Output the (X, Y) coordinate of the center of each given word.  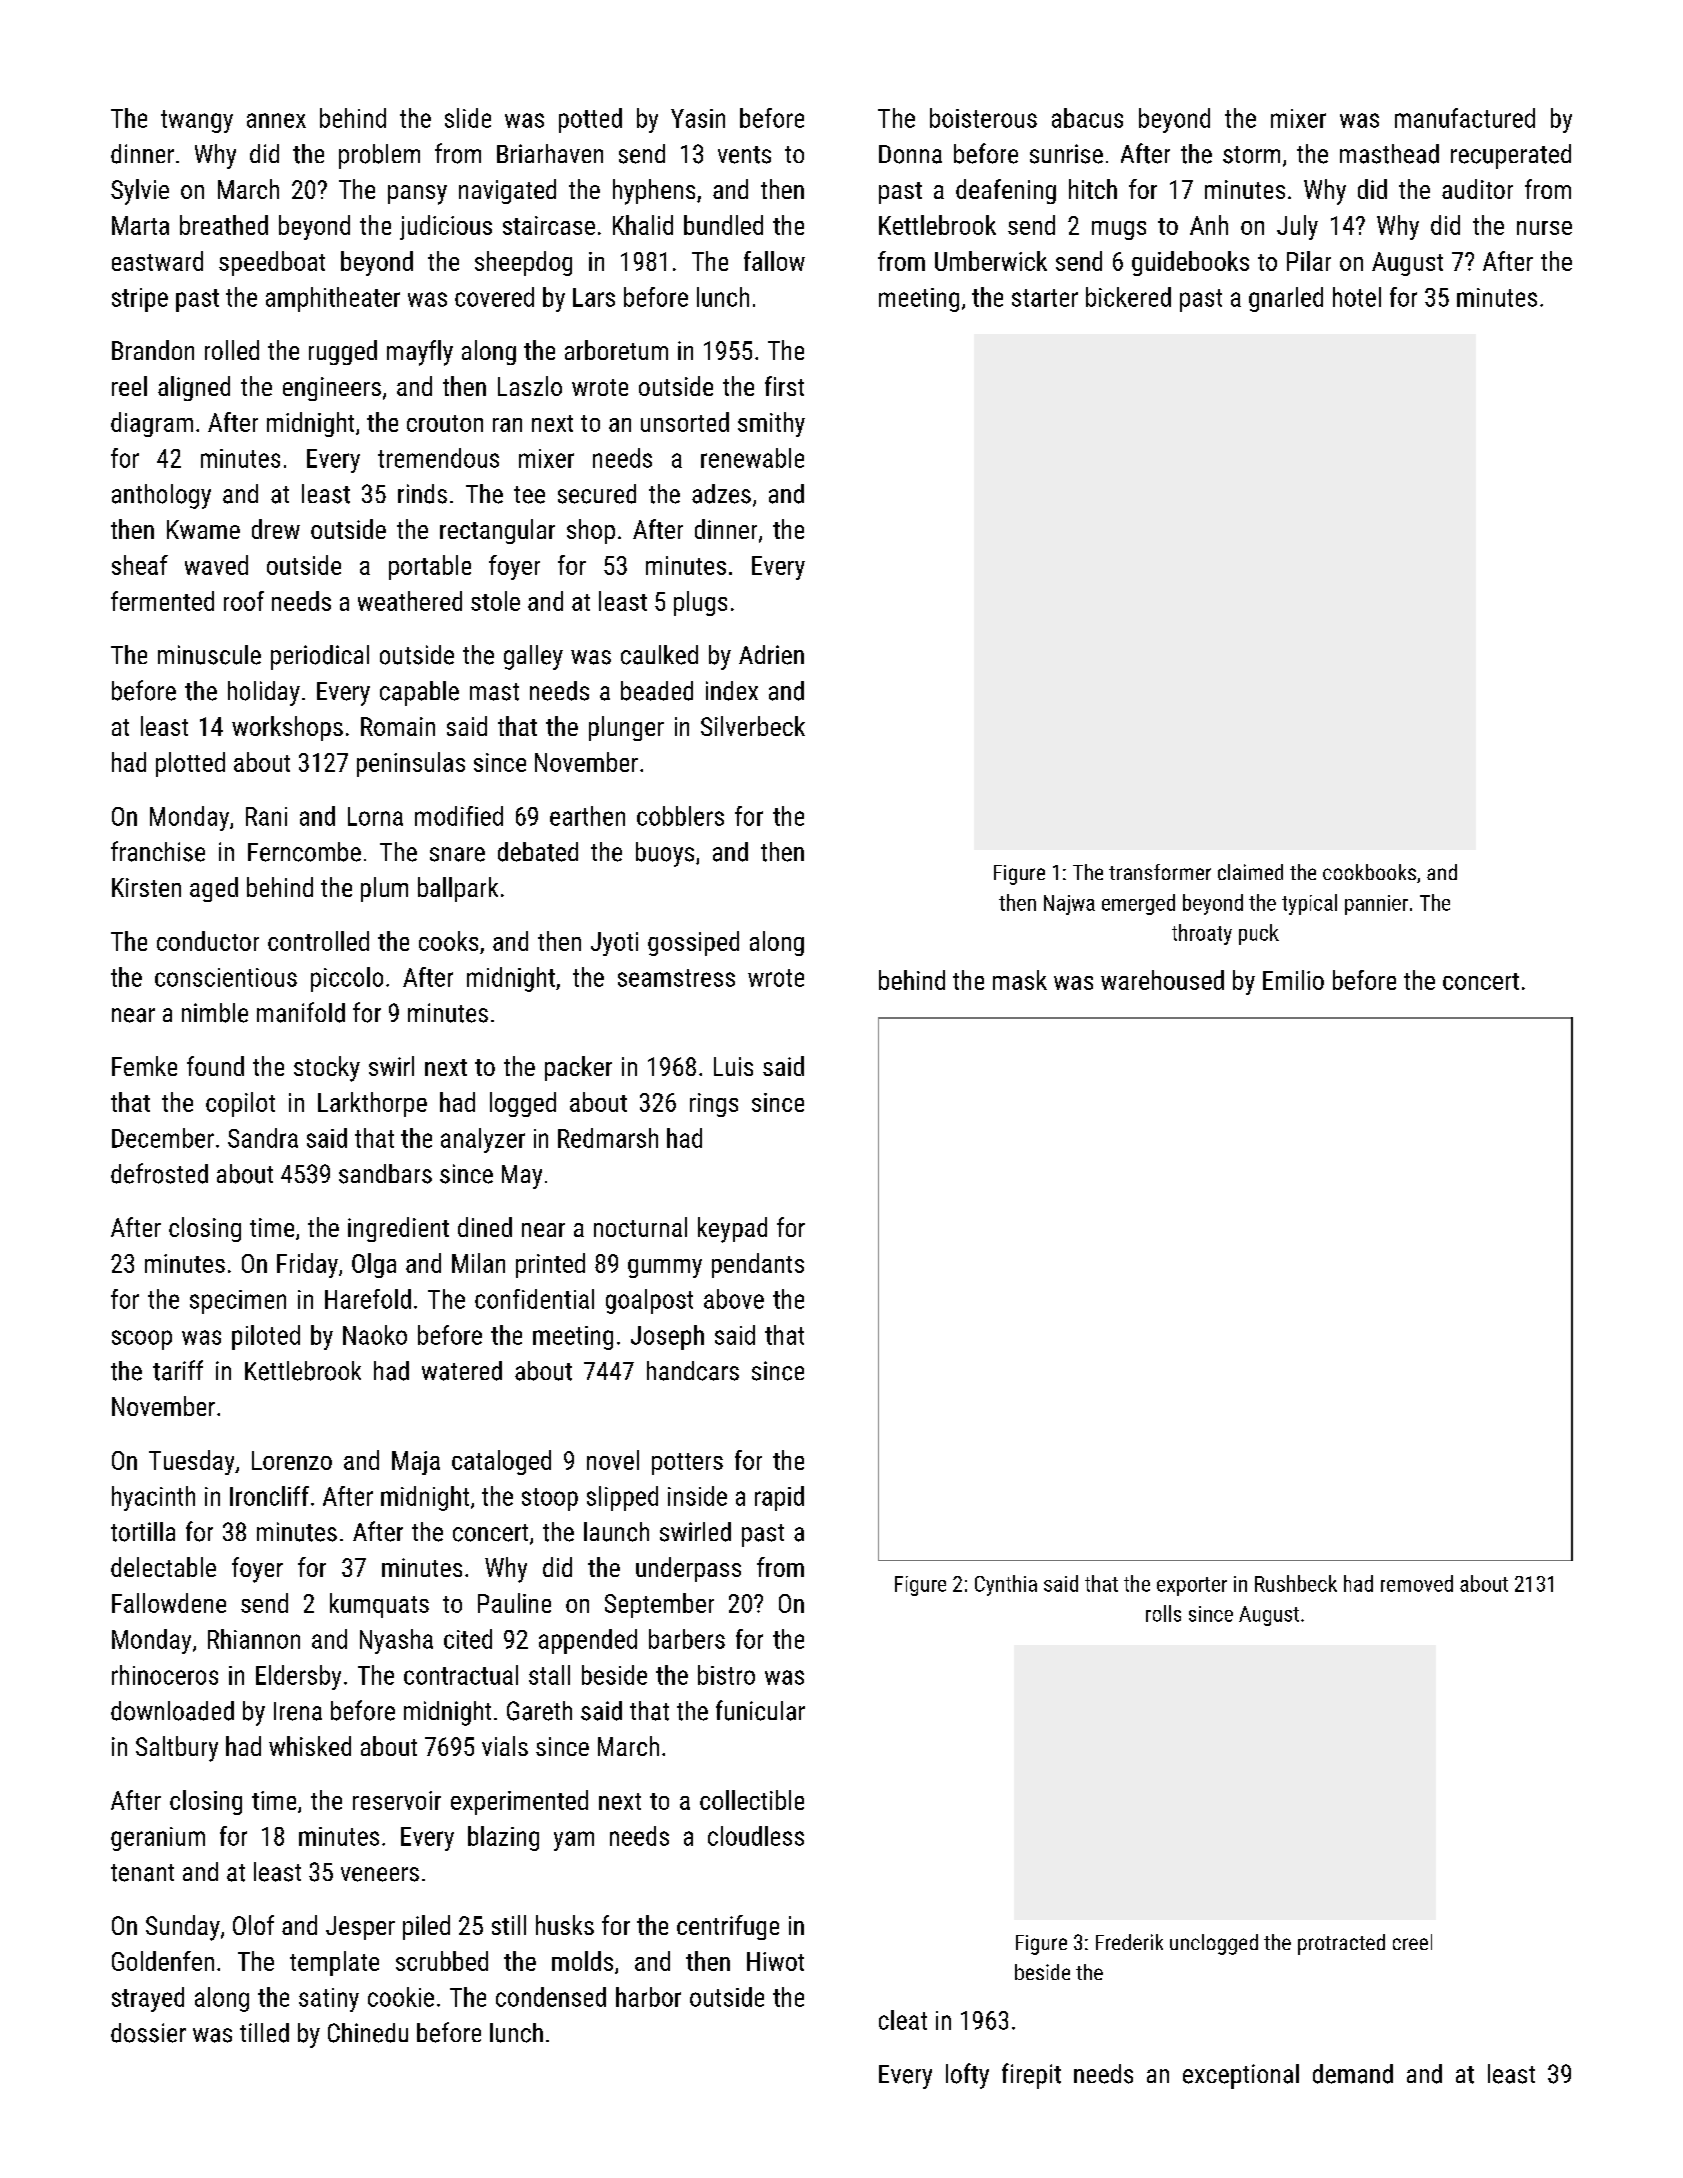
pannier (1376, 905)
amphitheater (333, 299)
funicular (760, 1710)
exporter (1192, 1586)
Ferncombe (304, 852)
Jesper (360, 1928)
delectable (163, 1567)
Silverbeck (753, 726)
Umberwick (991, 261)
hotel (1357, 297)
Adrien (771, 655)
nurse (1544, 228)
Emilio (1293, 980)
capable (419, 693)
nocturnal (640, 1227)
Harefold (368, 1299)
